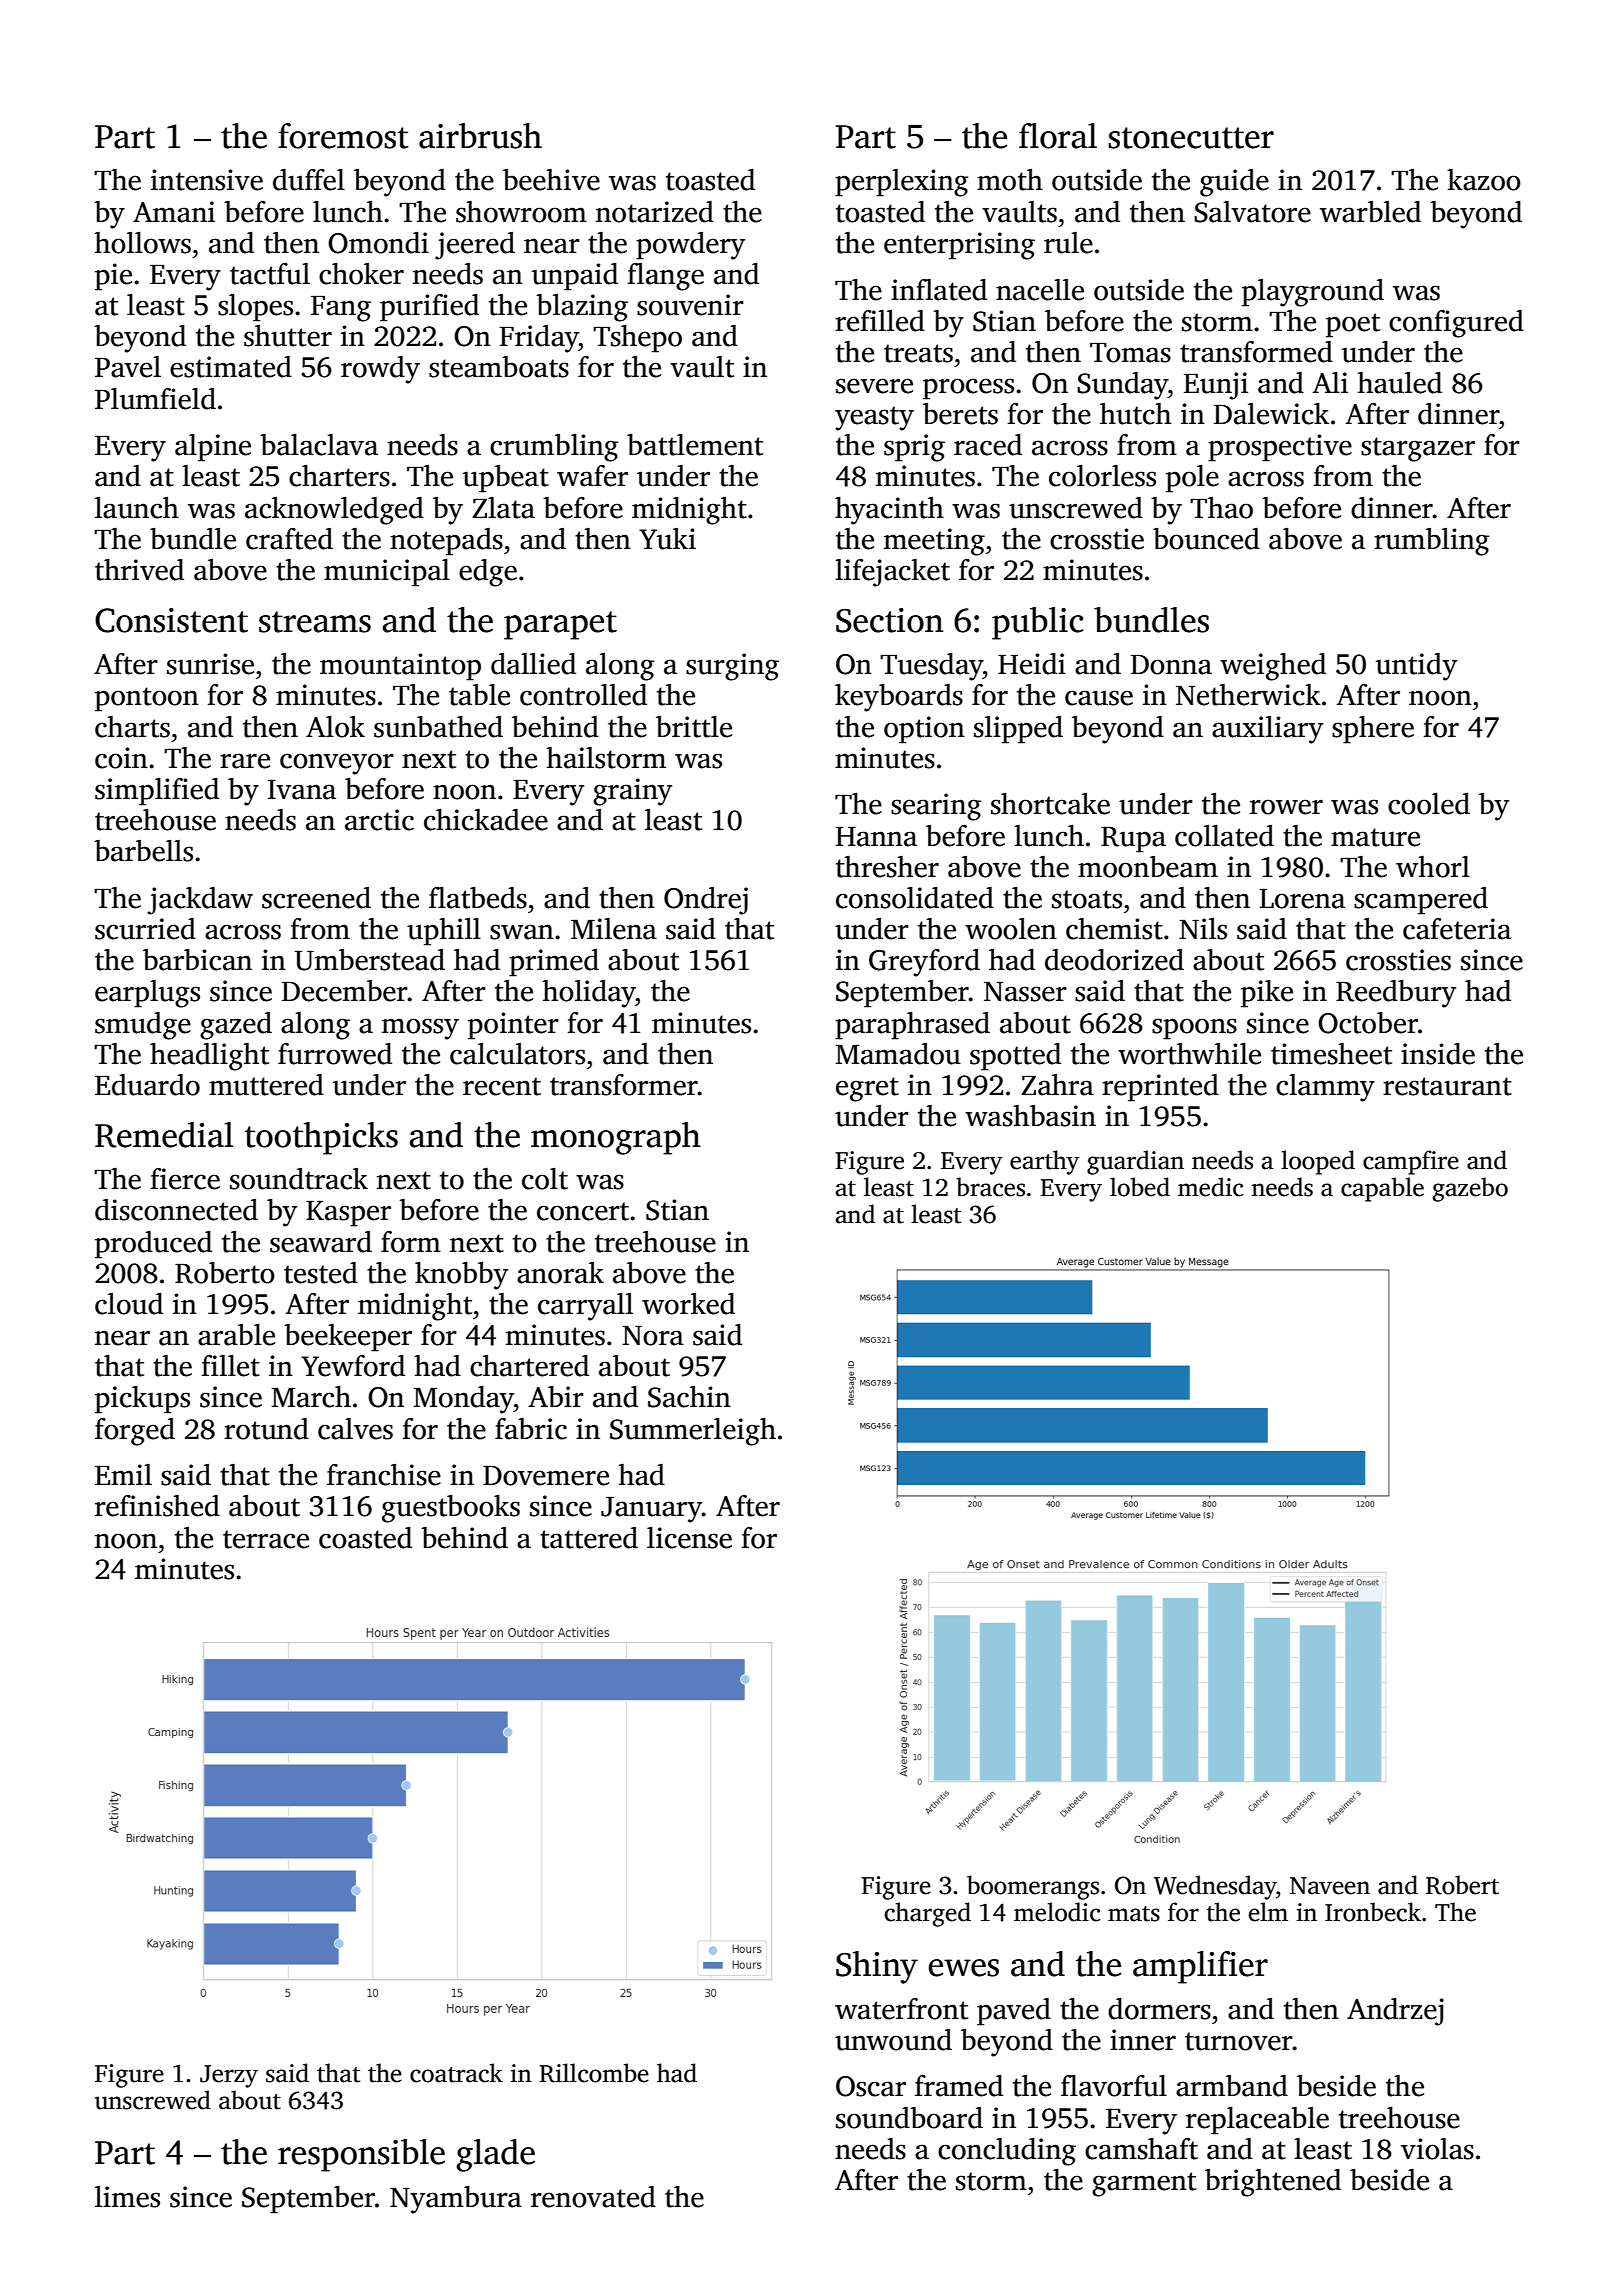  I want to click on thrived, so click(139, 570).
